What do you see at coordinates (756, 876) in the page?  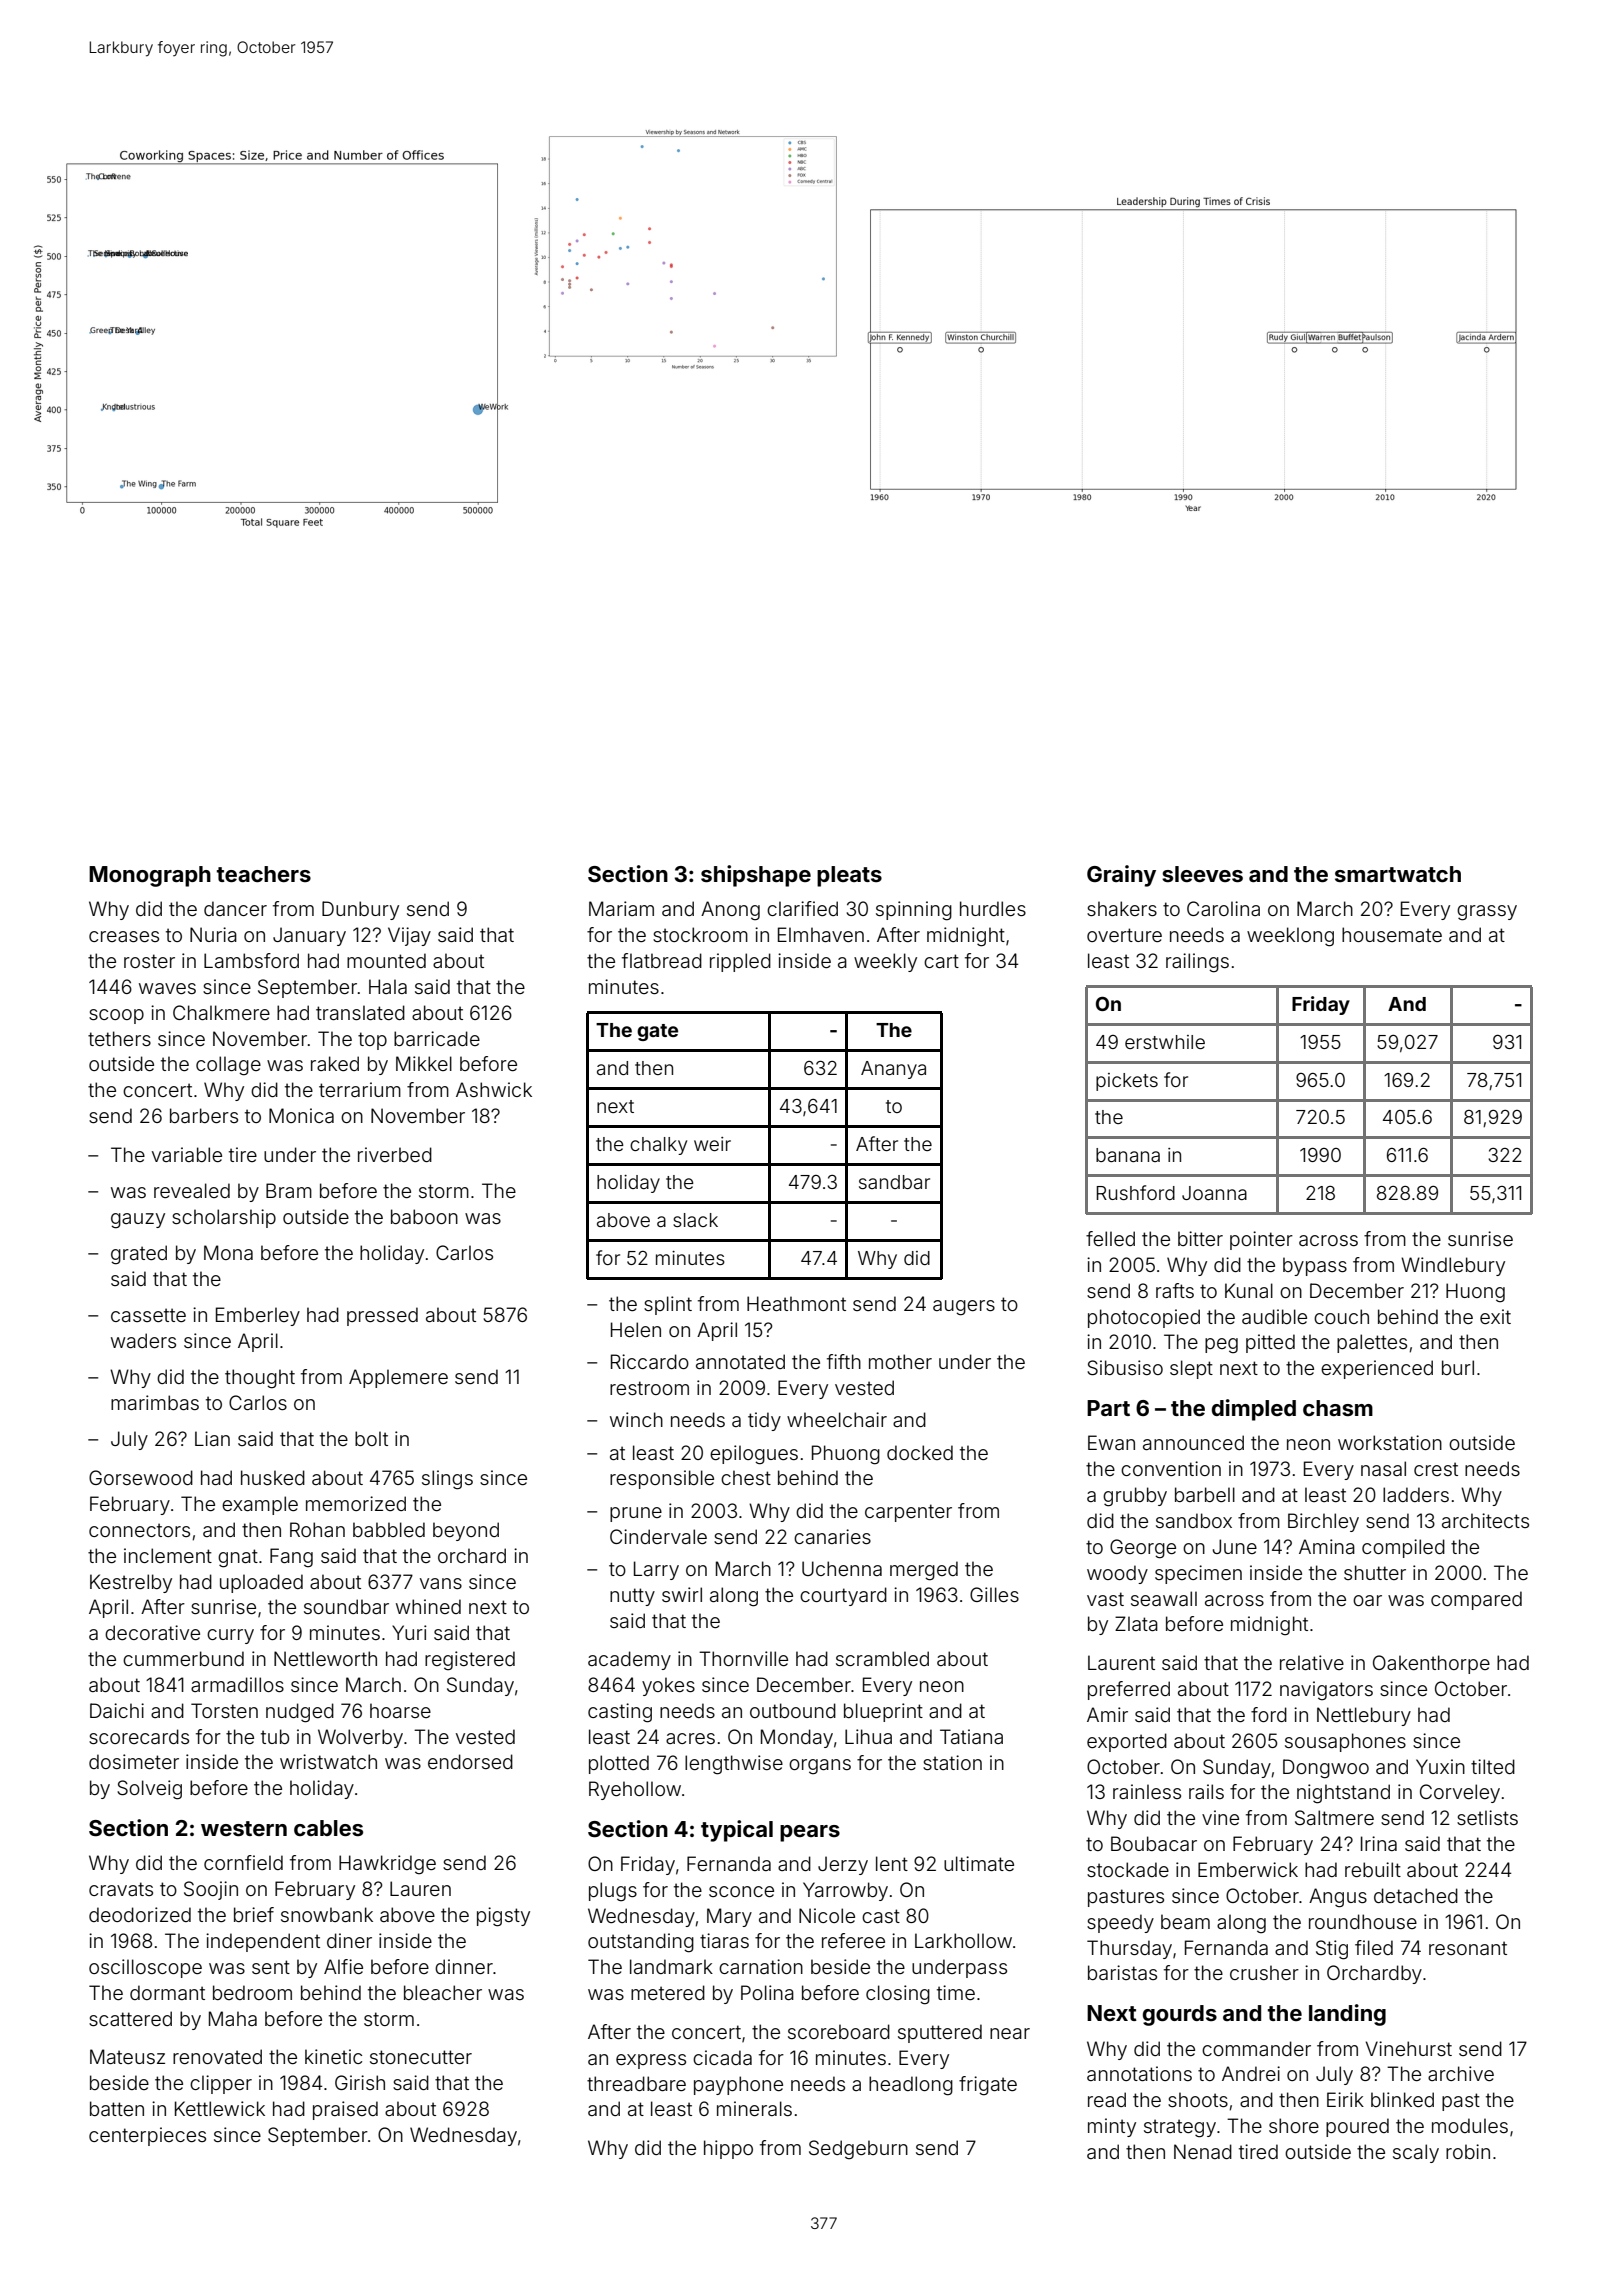 I see `shipshape` at bounding box center [756, 876].
